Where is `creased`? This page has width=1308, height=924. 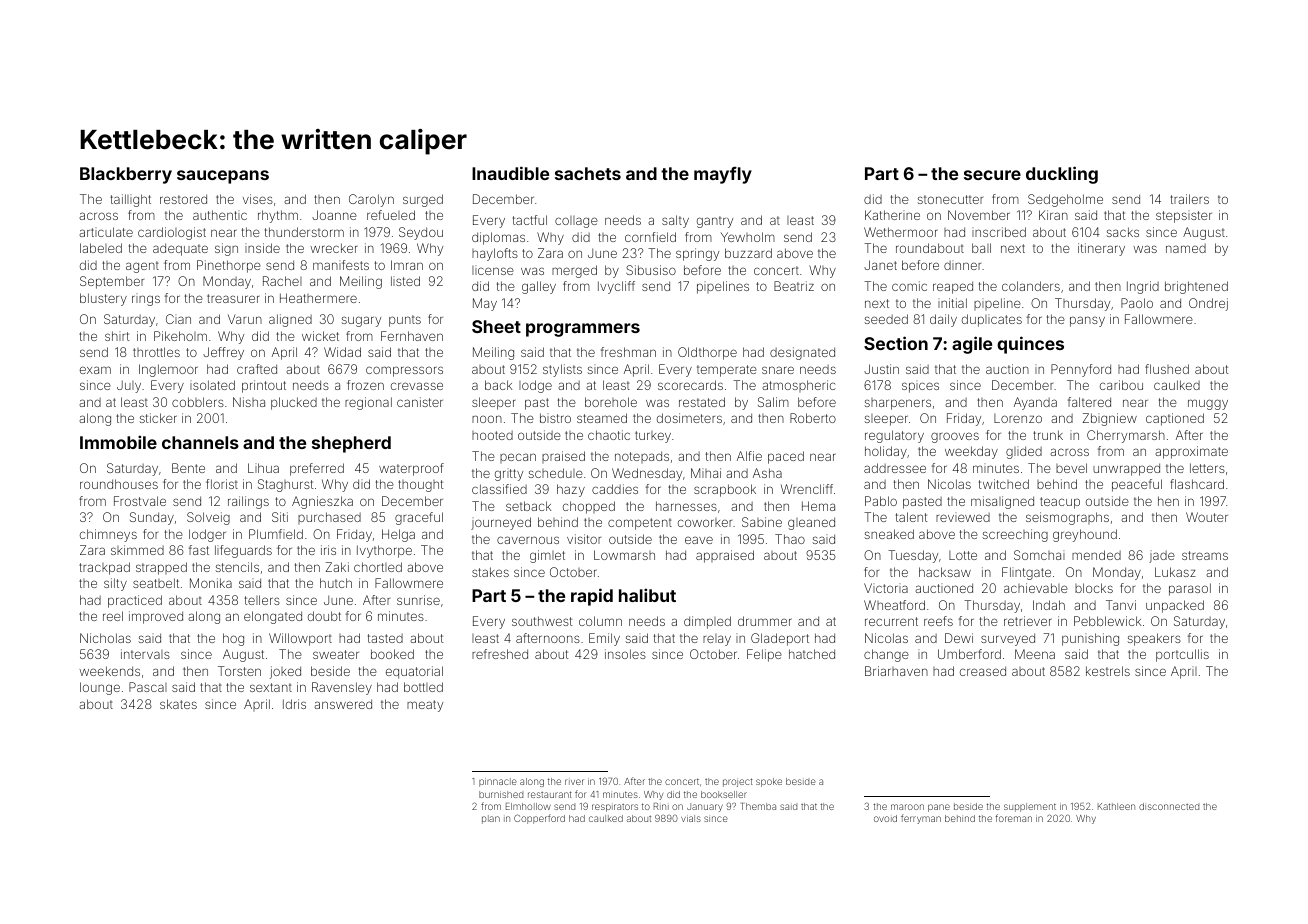
creased is located at coordinates (983, 671).
